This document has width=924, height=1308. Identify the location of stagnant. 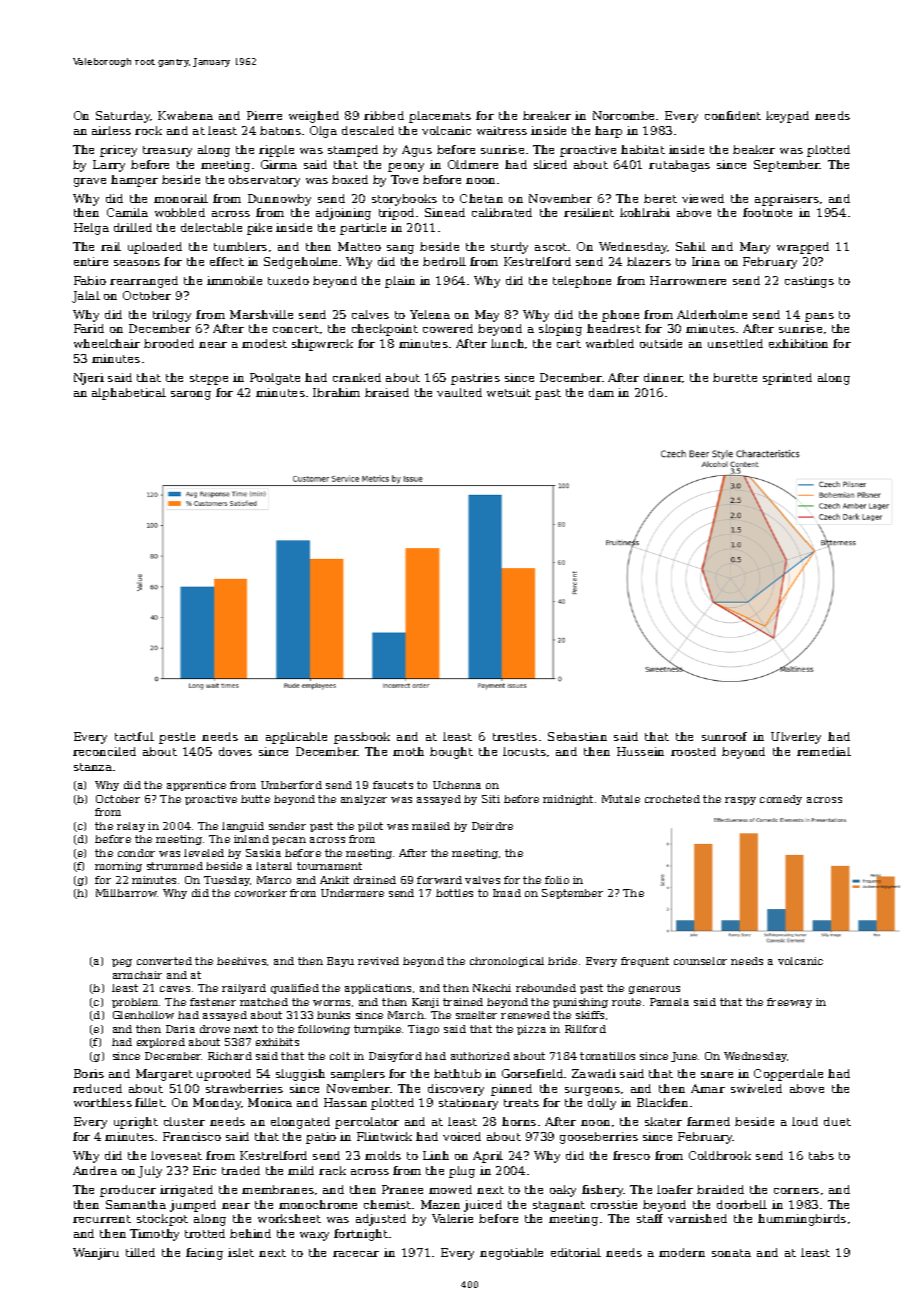
(559, 1206).
